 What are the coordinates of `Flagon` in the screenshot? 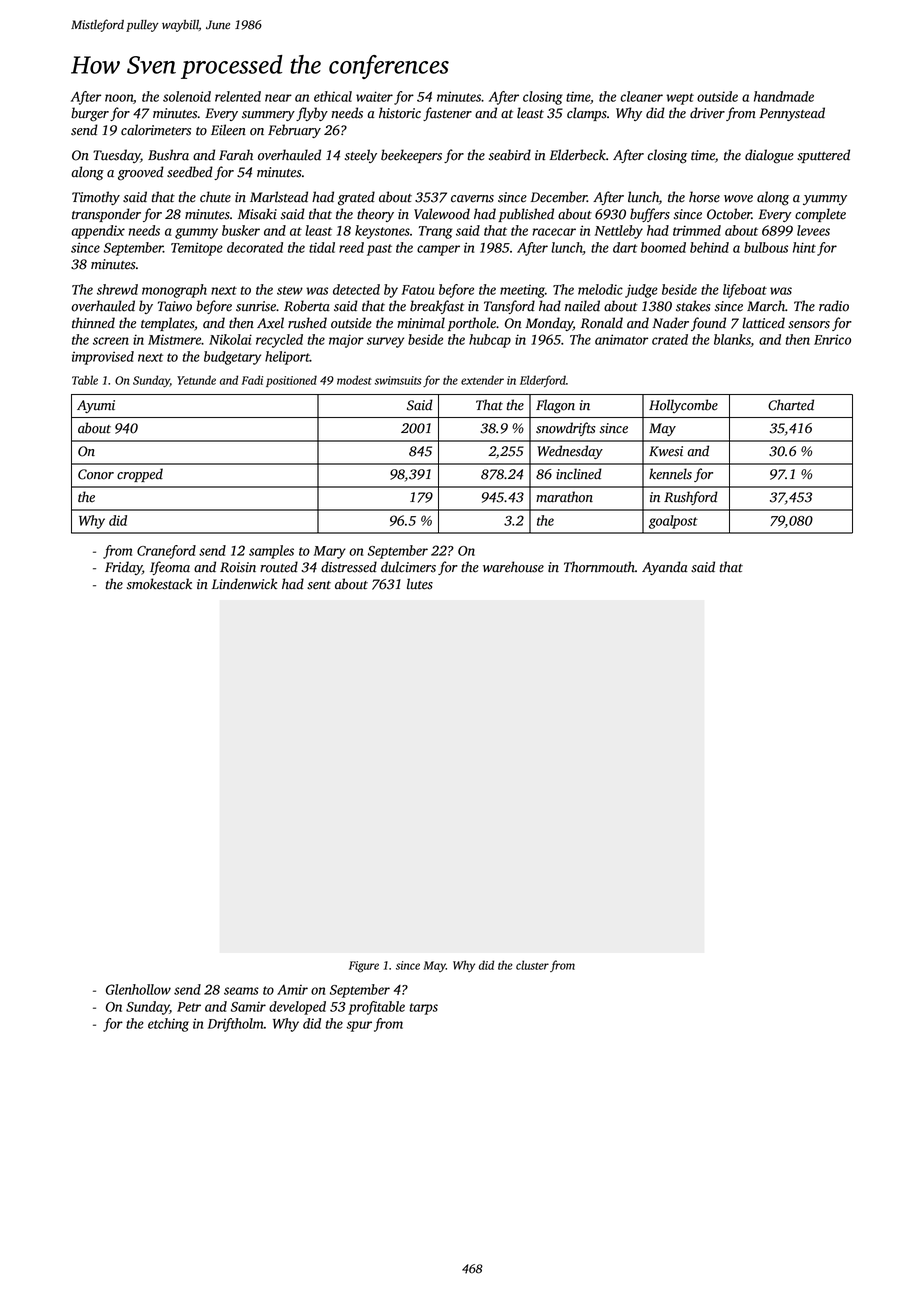 It's located at (555, 406).
